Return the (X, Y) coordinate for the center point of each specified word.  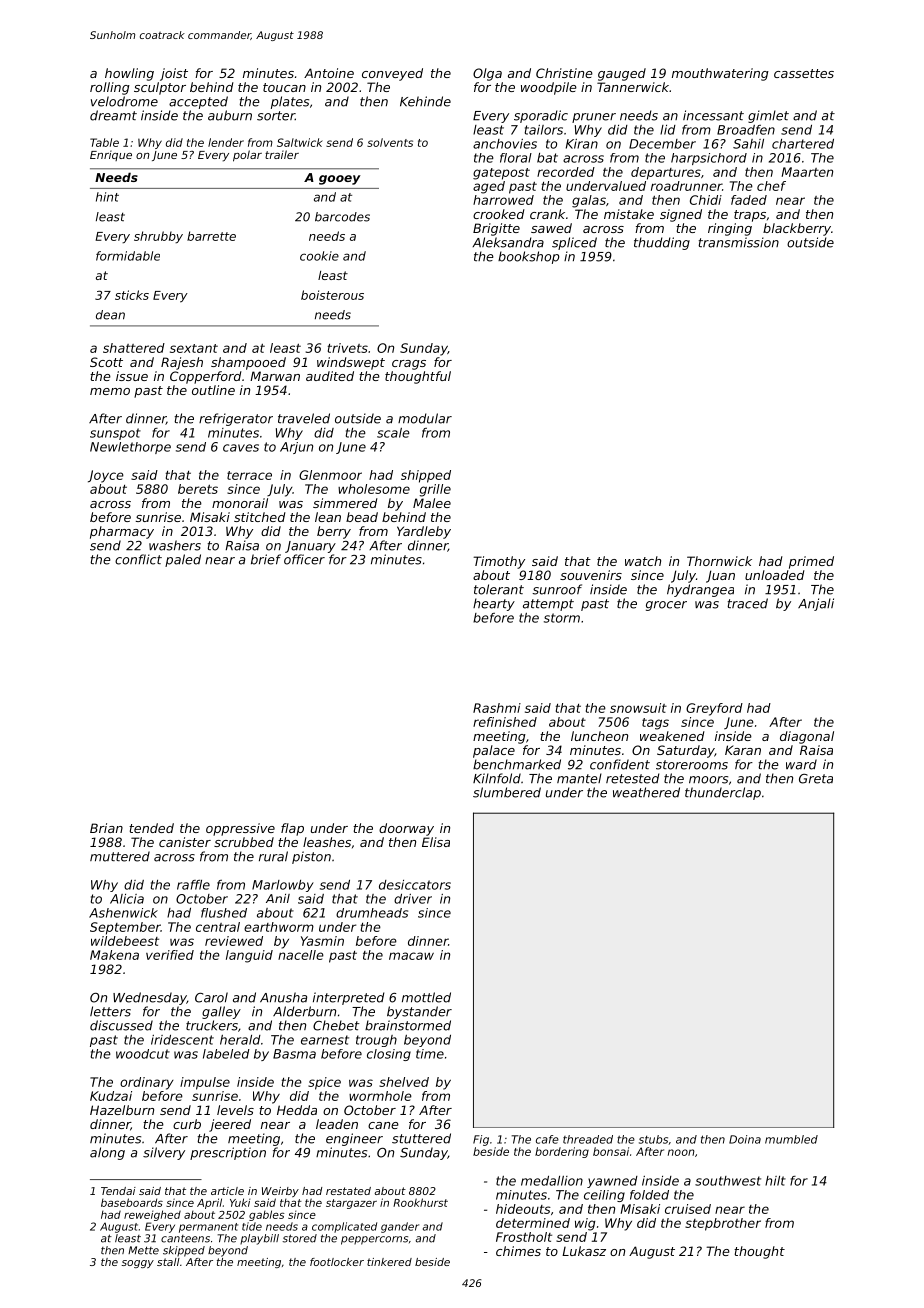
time (430, 1054)
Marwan (275, 376)
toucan (284, 87)
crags (409, 365)
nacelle (301, 955)
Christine (564, 73)
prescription (228, 1153)
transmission (738, 242)
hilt (775, 1181)
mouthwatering (720, 74)
